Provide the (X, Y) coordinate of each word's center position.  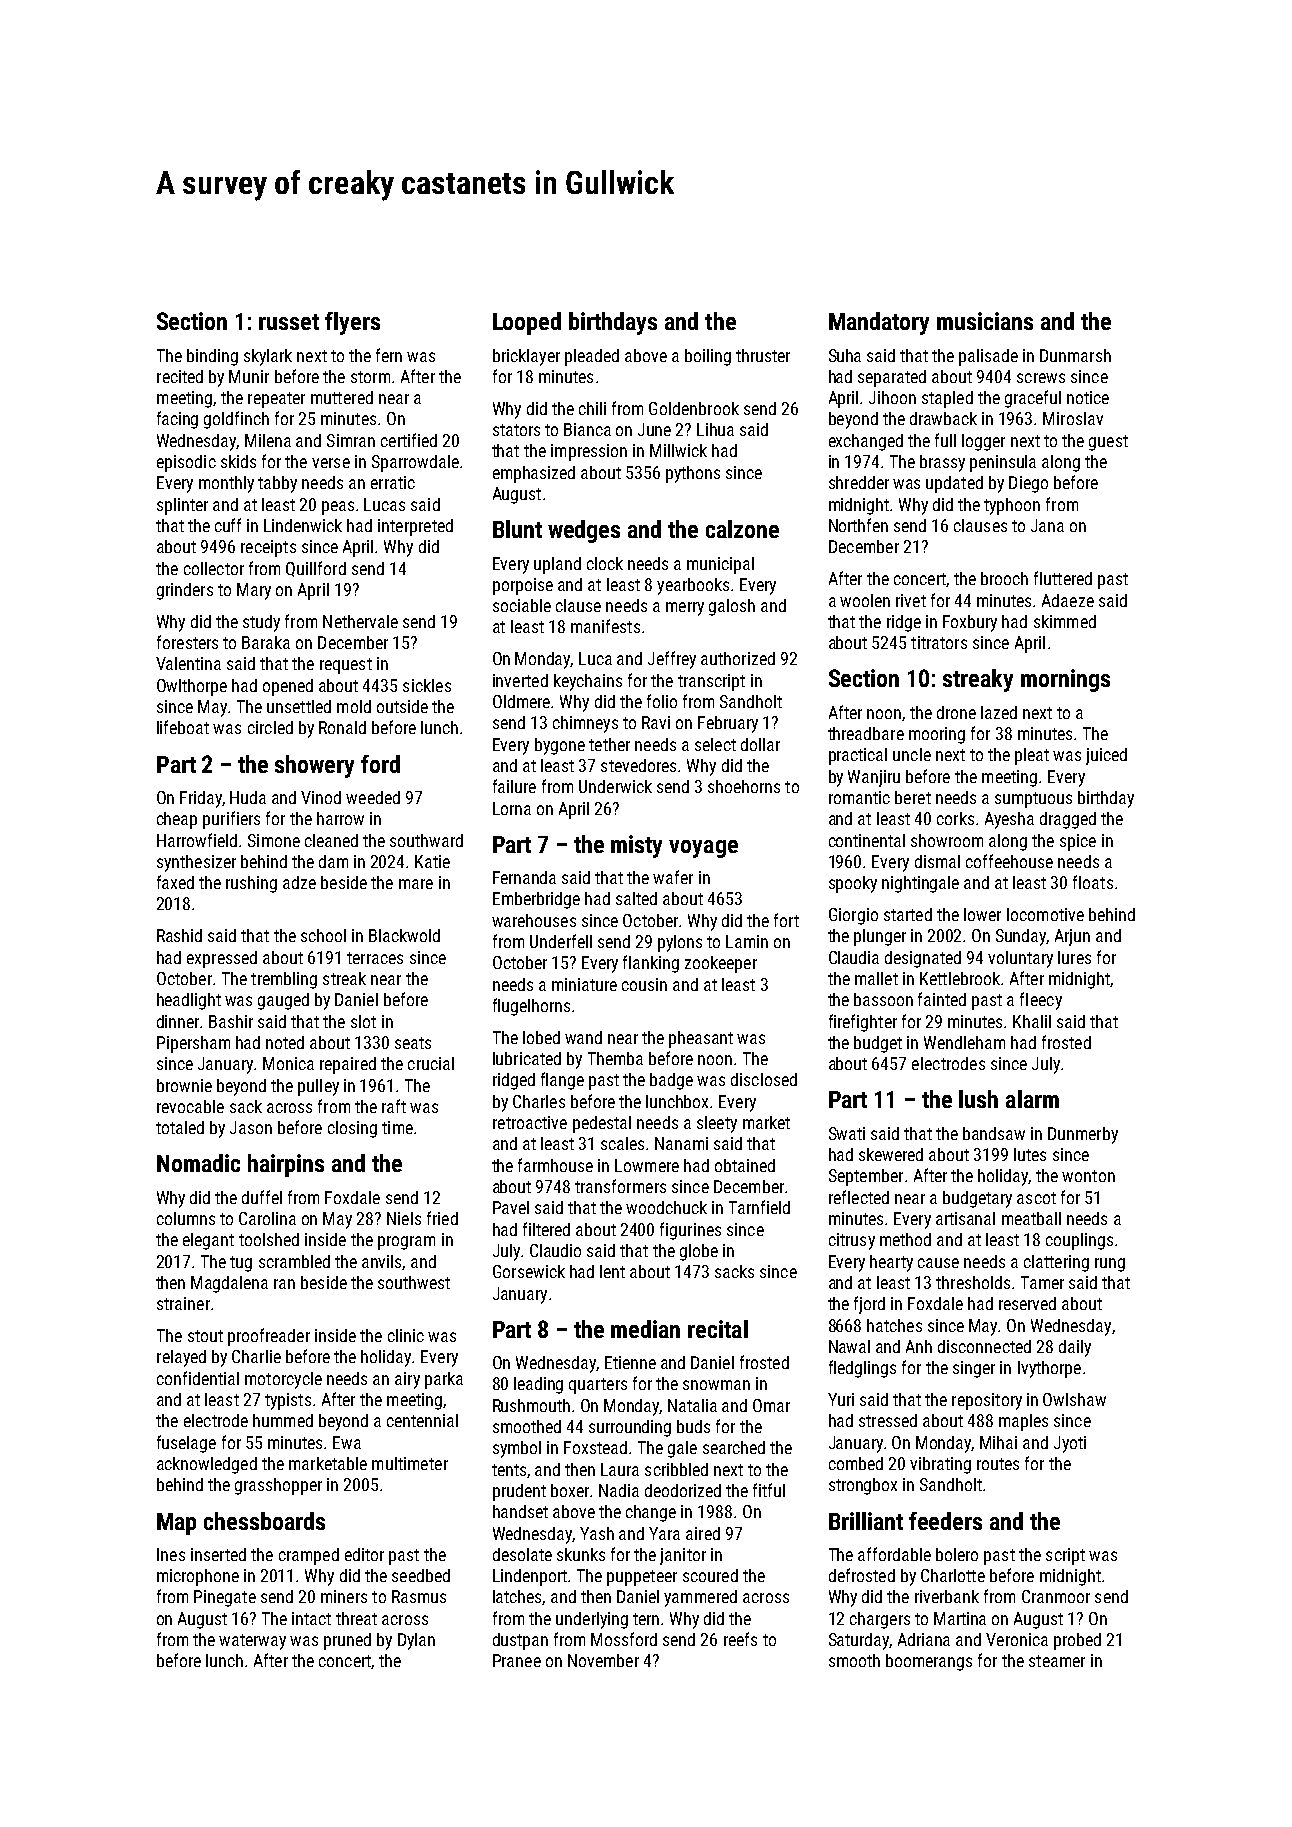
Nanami (681, 1143)
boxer (570, 1490)
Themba (615, 1058)
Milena (268, 440)
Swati (847, 1133)
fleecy (1041, 1001)
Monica (288, 1063)
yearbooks (693, 586)
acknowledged (207, 1465)
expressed (222, 959)
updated (954, 484)
